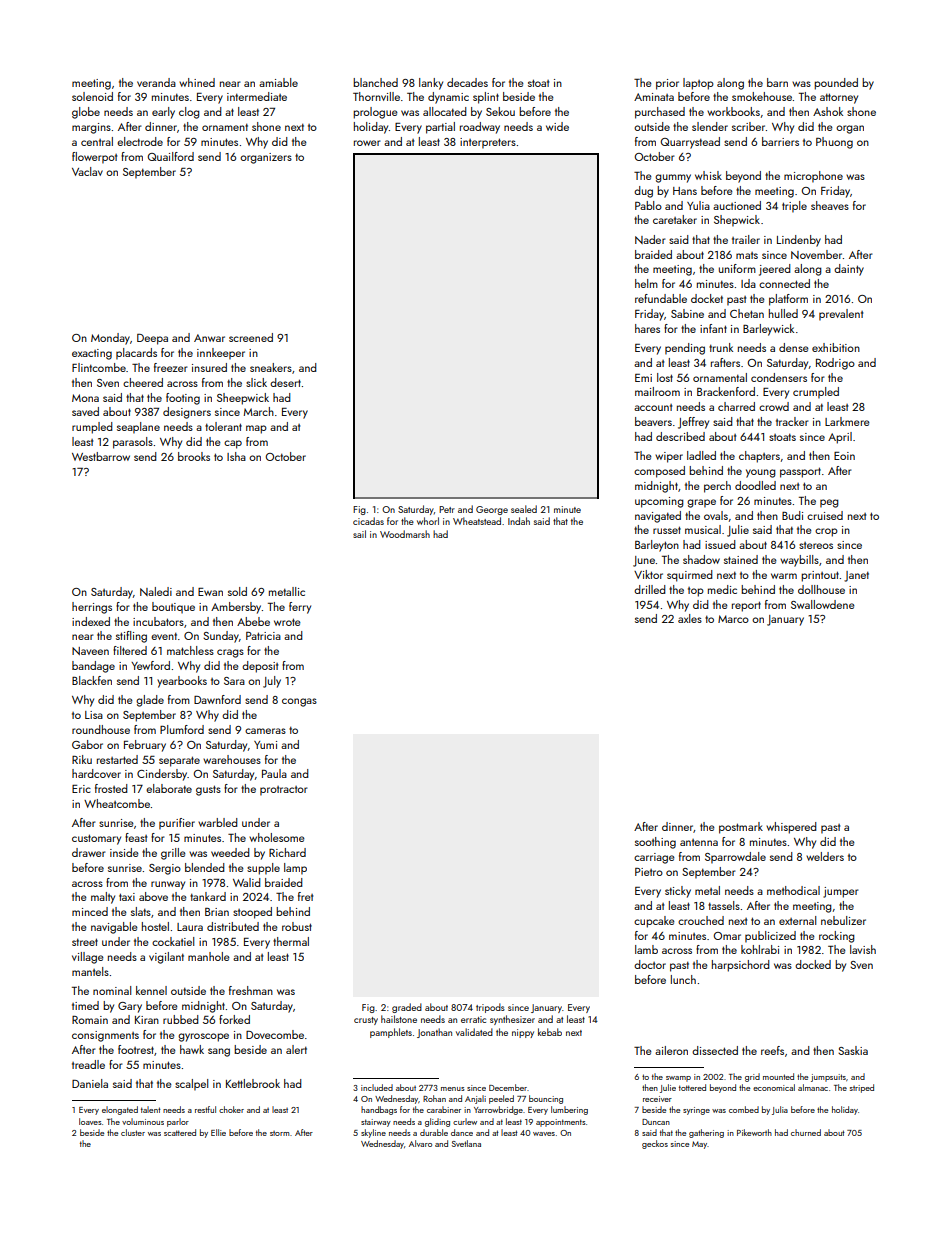 This screenshot has height=1233, width=952. Describe the element at coordinates (777, 82) in the screenshot. I see `barn` at that location.
